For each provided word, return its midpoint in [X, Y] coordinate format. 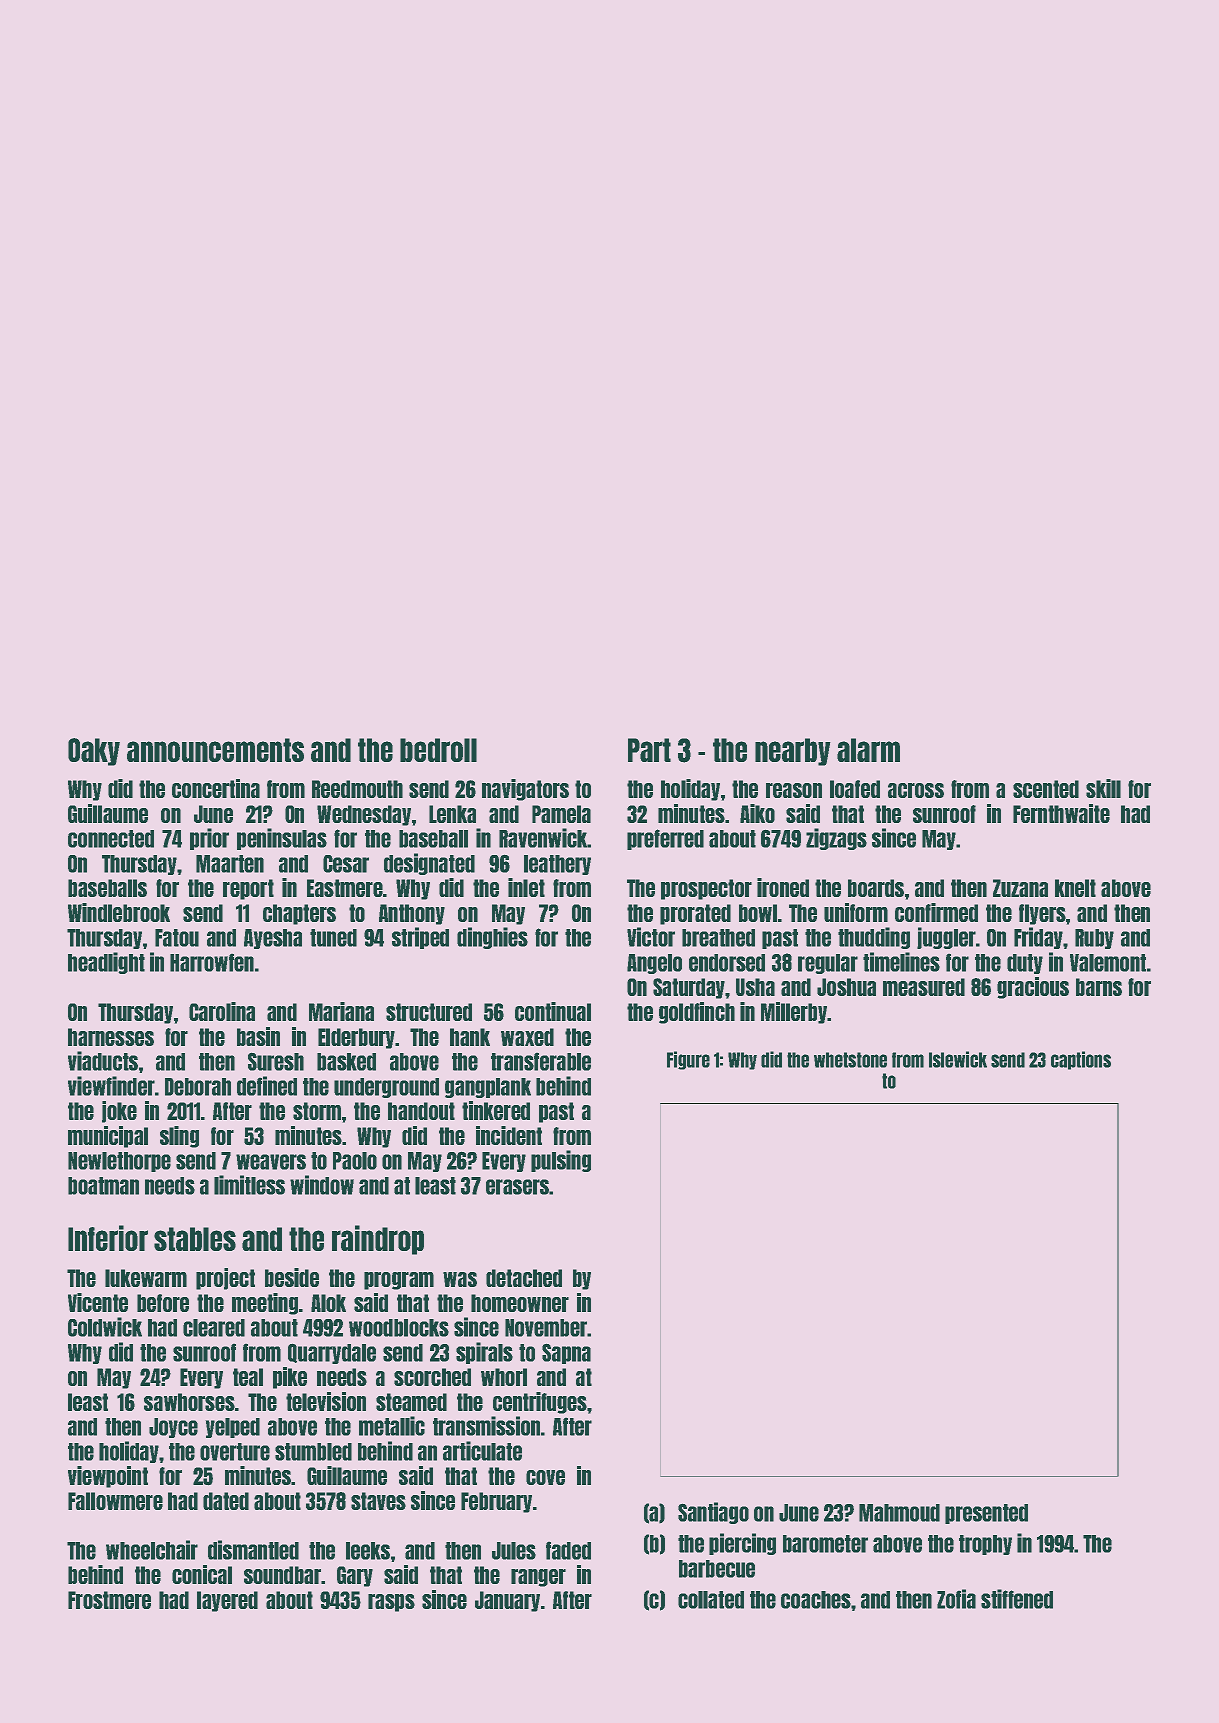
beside [292, 1277]
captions [1081, 1060]
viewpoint [108, 1477]
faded [568, 1550]
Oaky [94, 752]
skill [1103, 788]
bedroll [438, 750]
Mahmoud [899, 1513]
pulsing [561, 1161]
